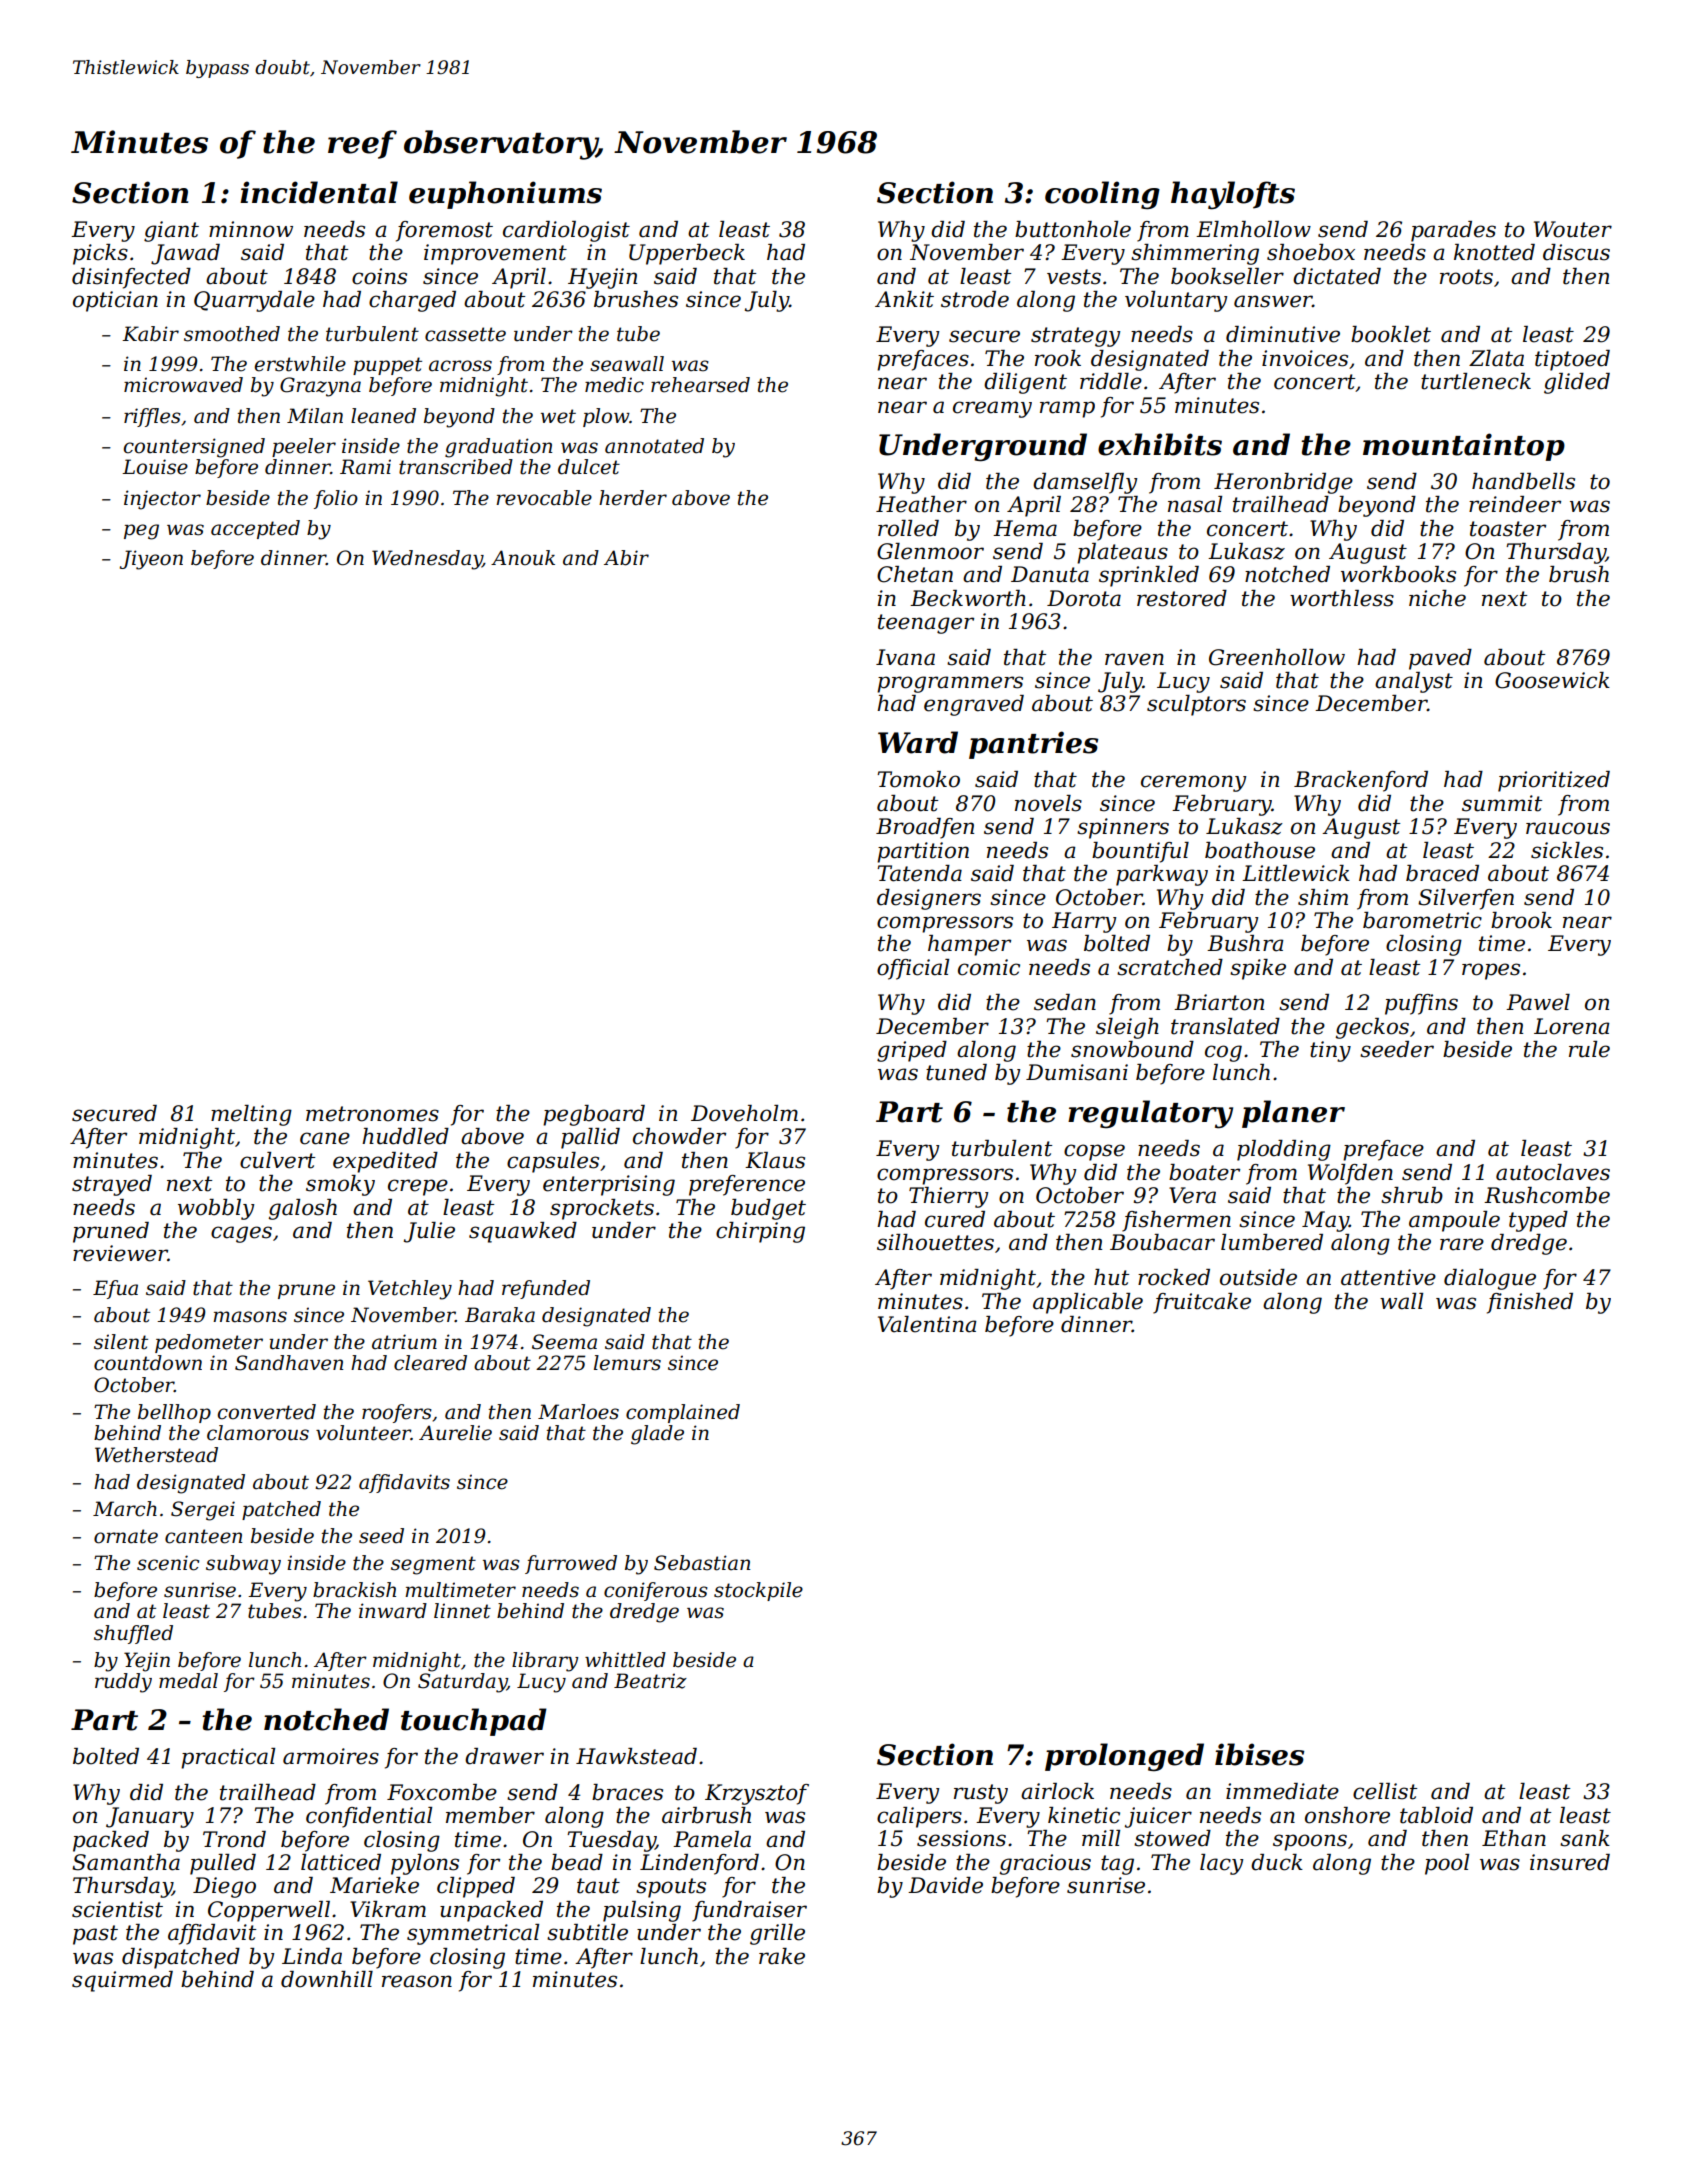  I want to click on cooling, so click(1102, 195).
